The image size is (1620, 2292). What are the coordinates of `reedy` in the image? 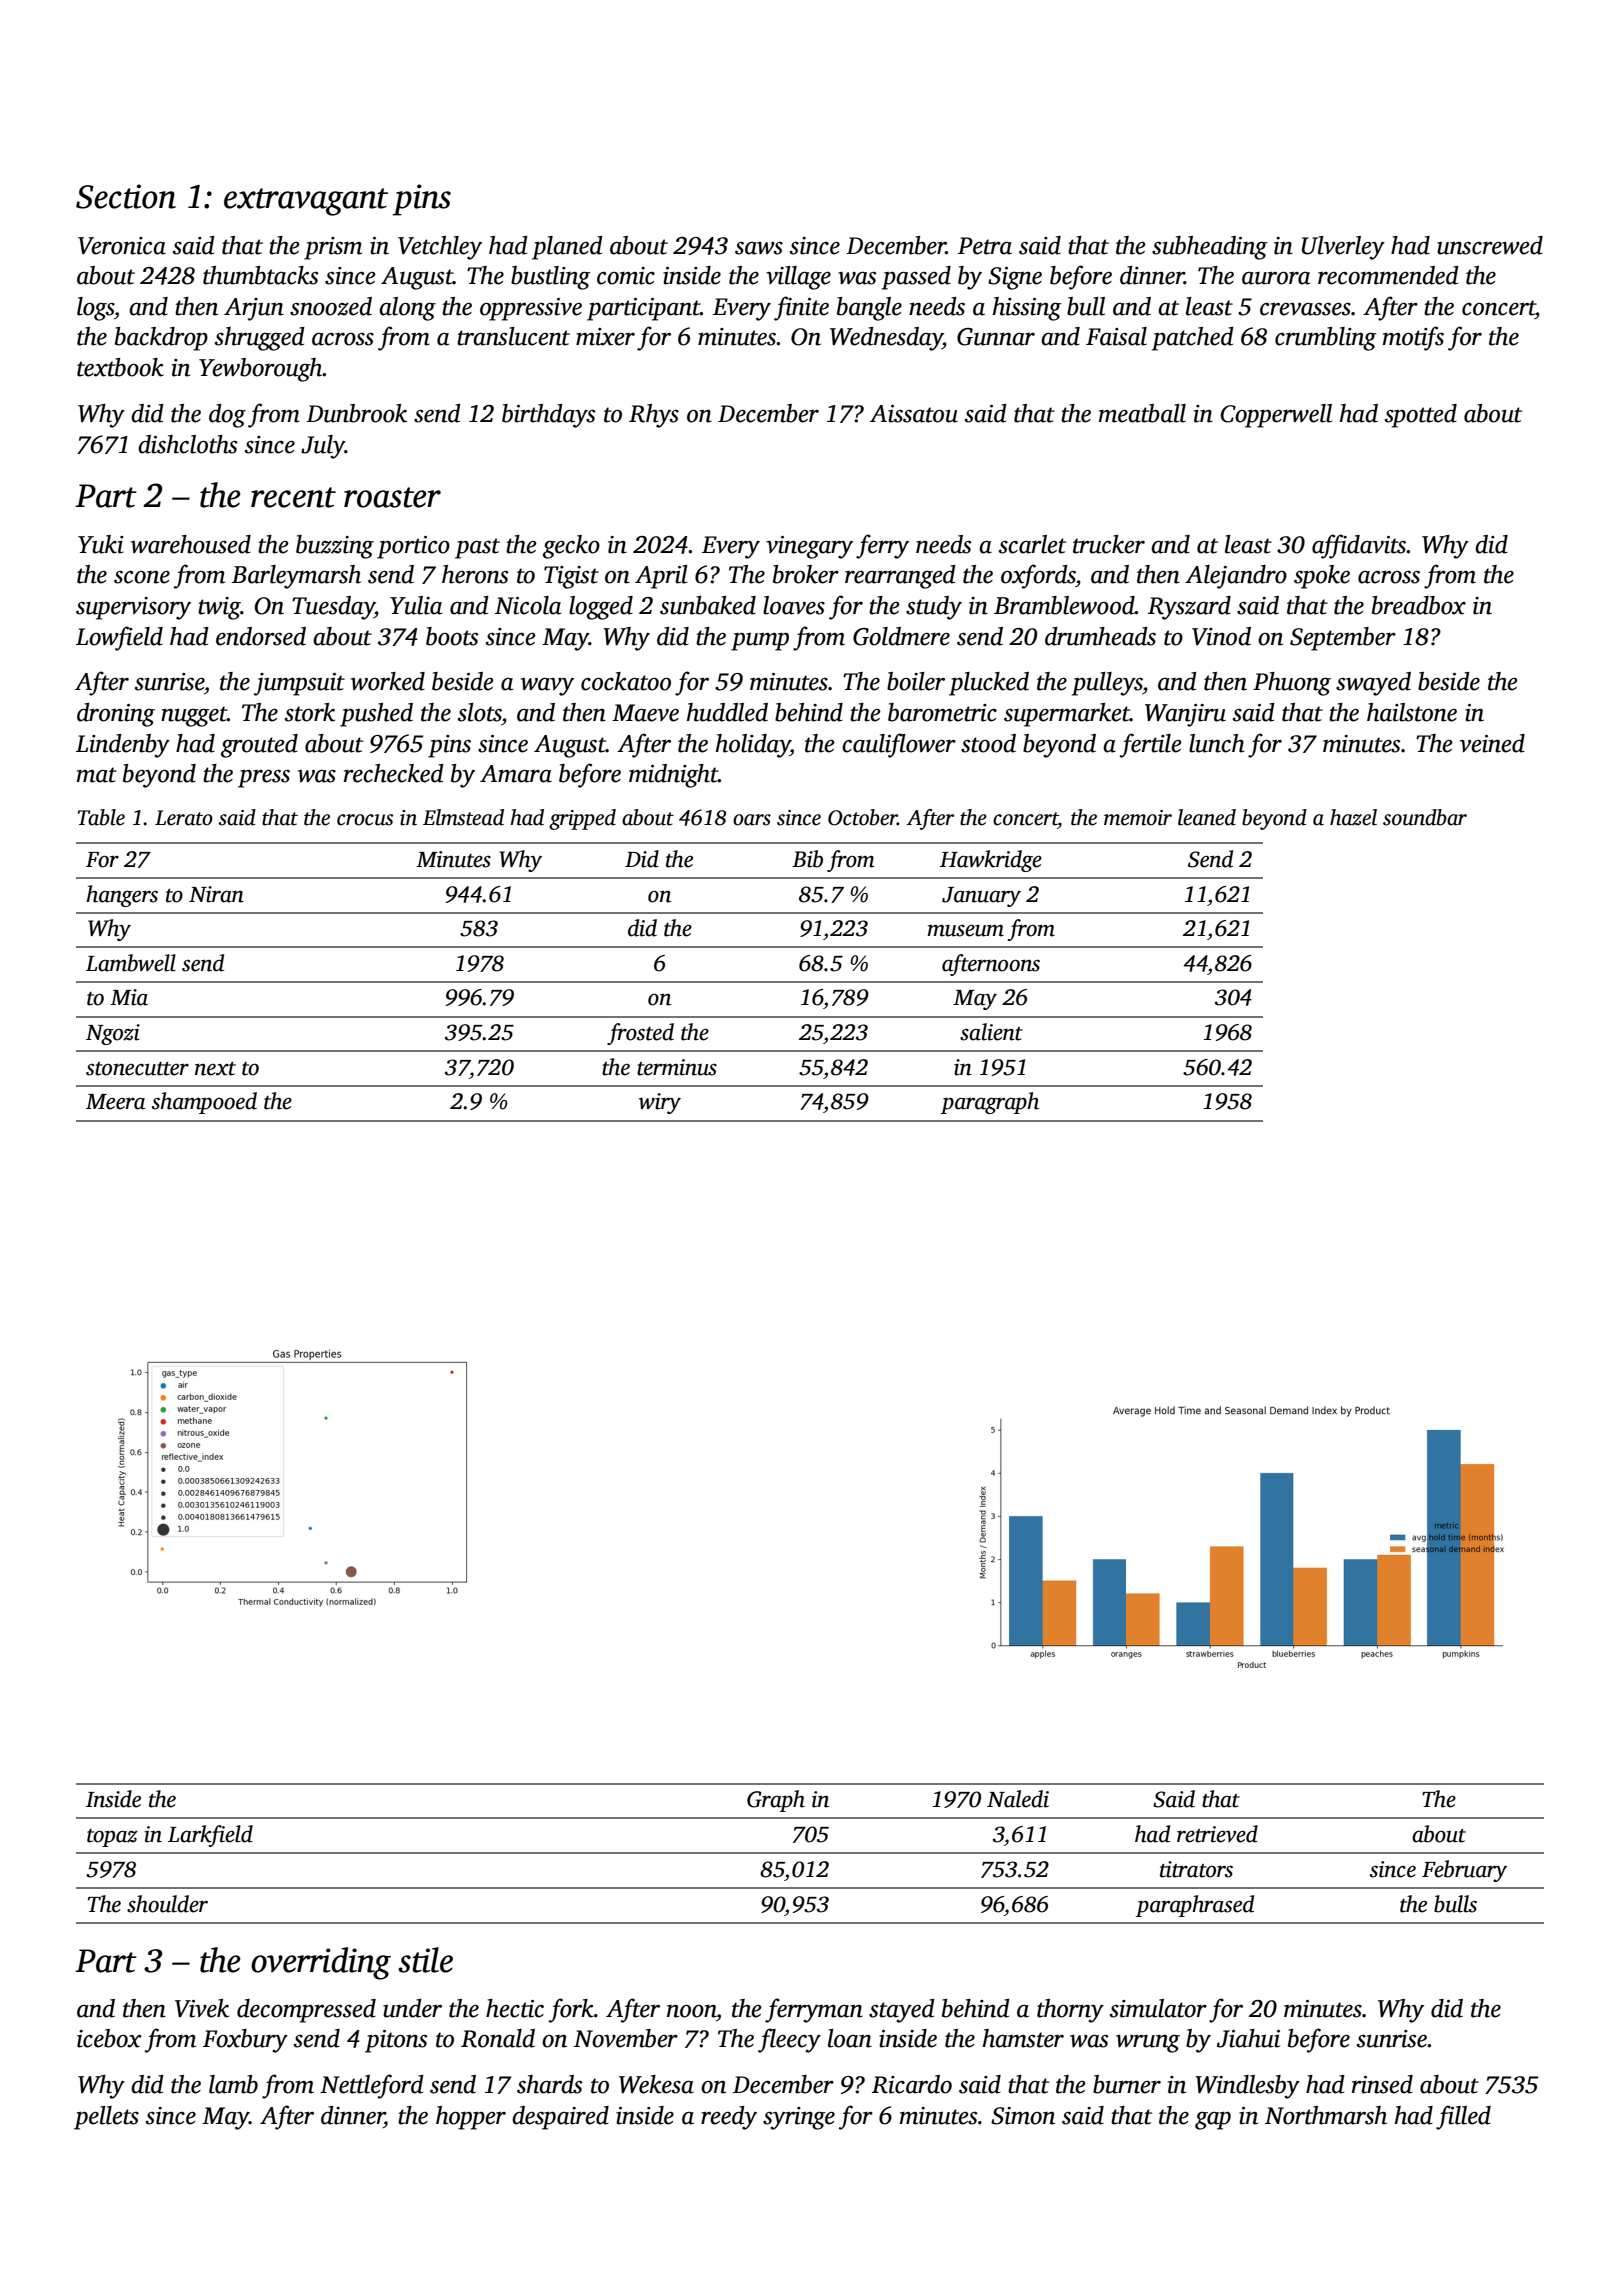 It's located at (729, 2118).
